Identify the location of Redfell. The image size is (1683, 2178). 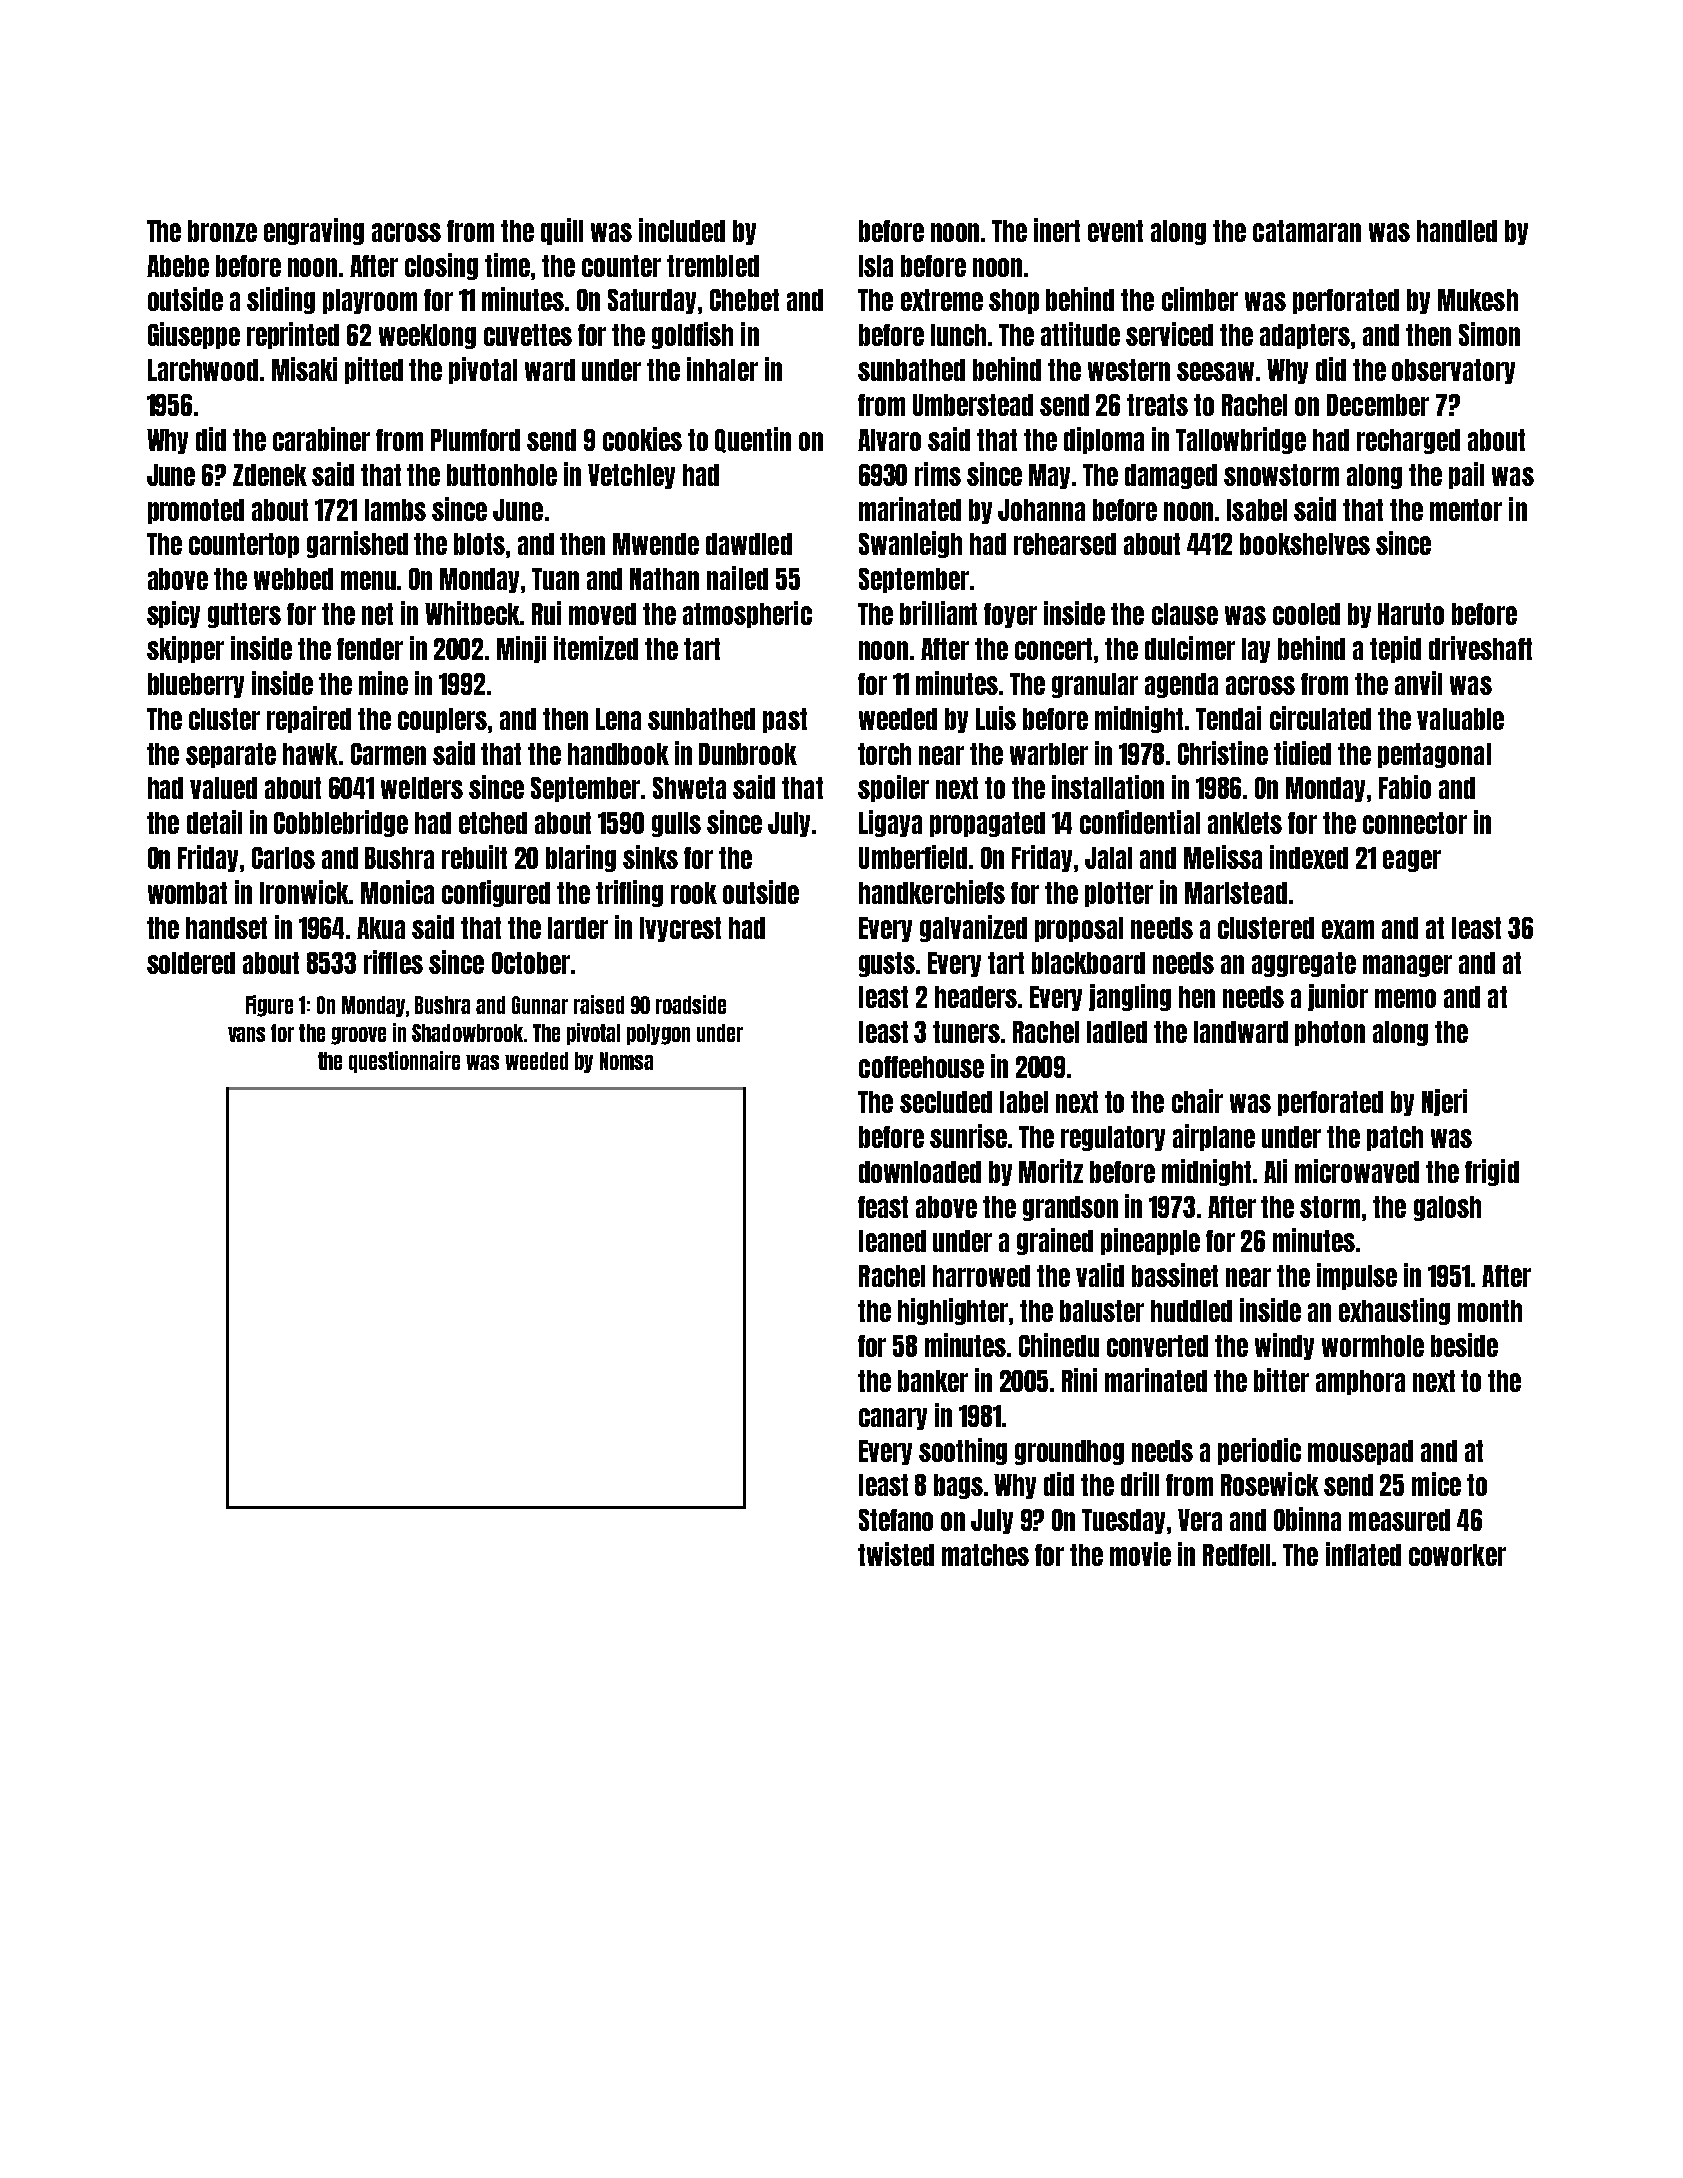
(1236, 1555).
